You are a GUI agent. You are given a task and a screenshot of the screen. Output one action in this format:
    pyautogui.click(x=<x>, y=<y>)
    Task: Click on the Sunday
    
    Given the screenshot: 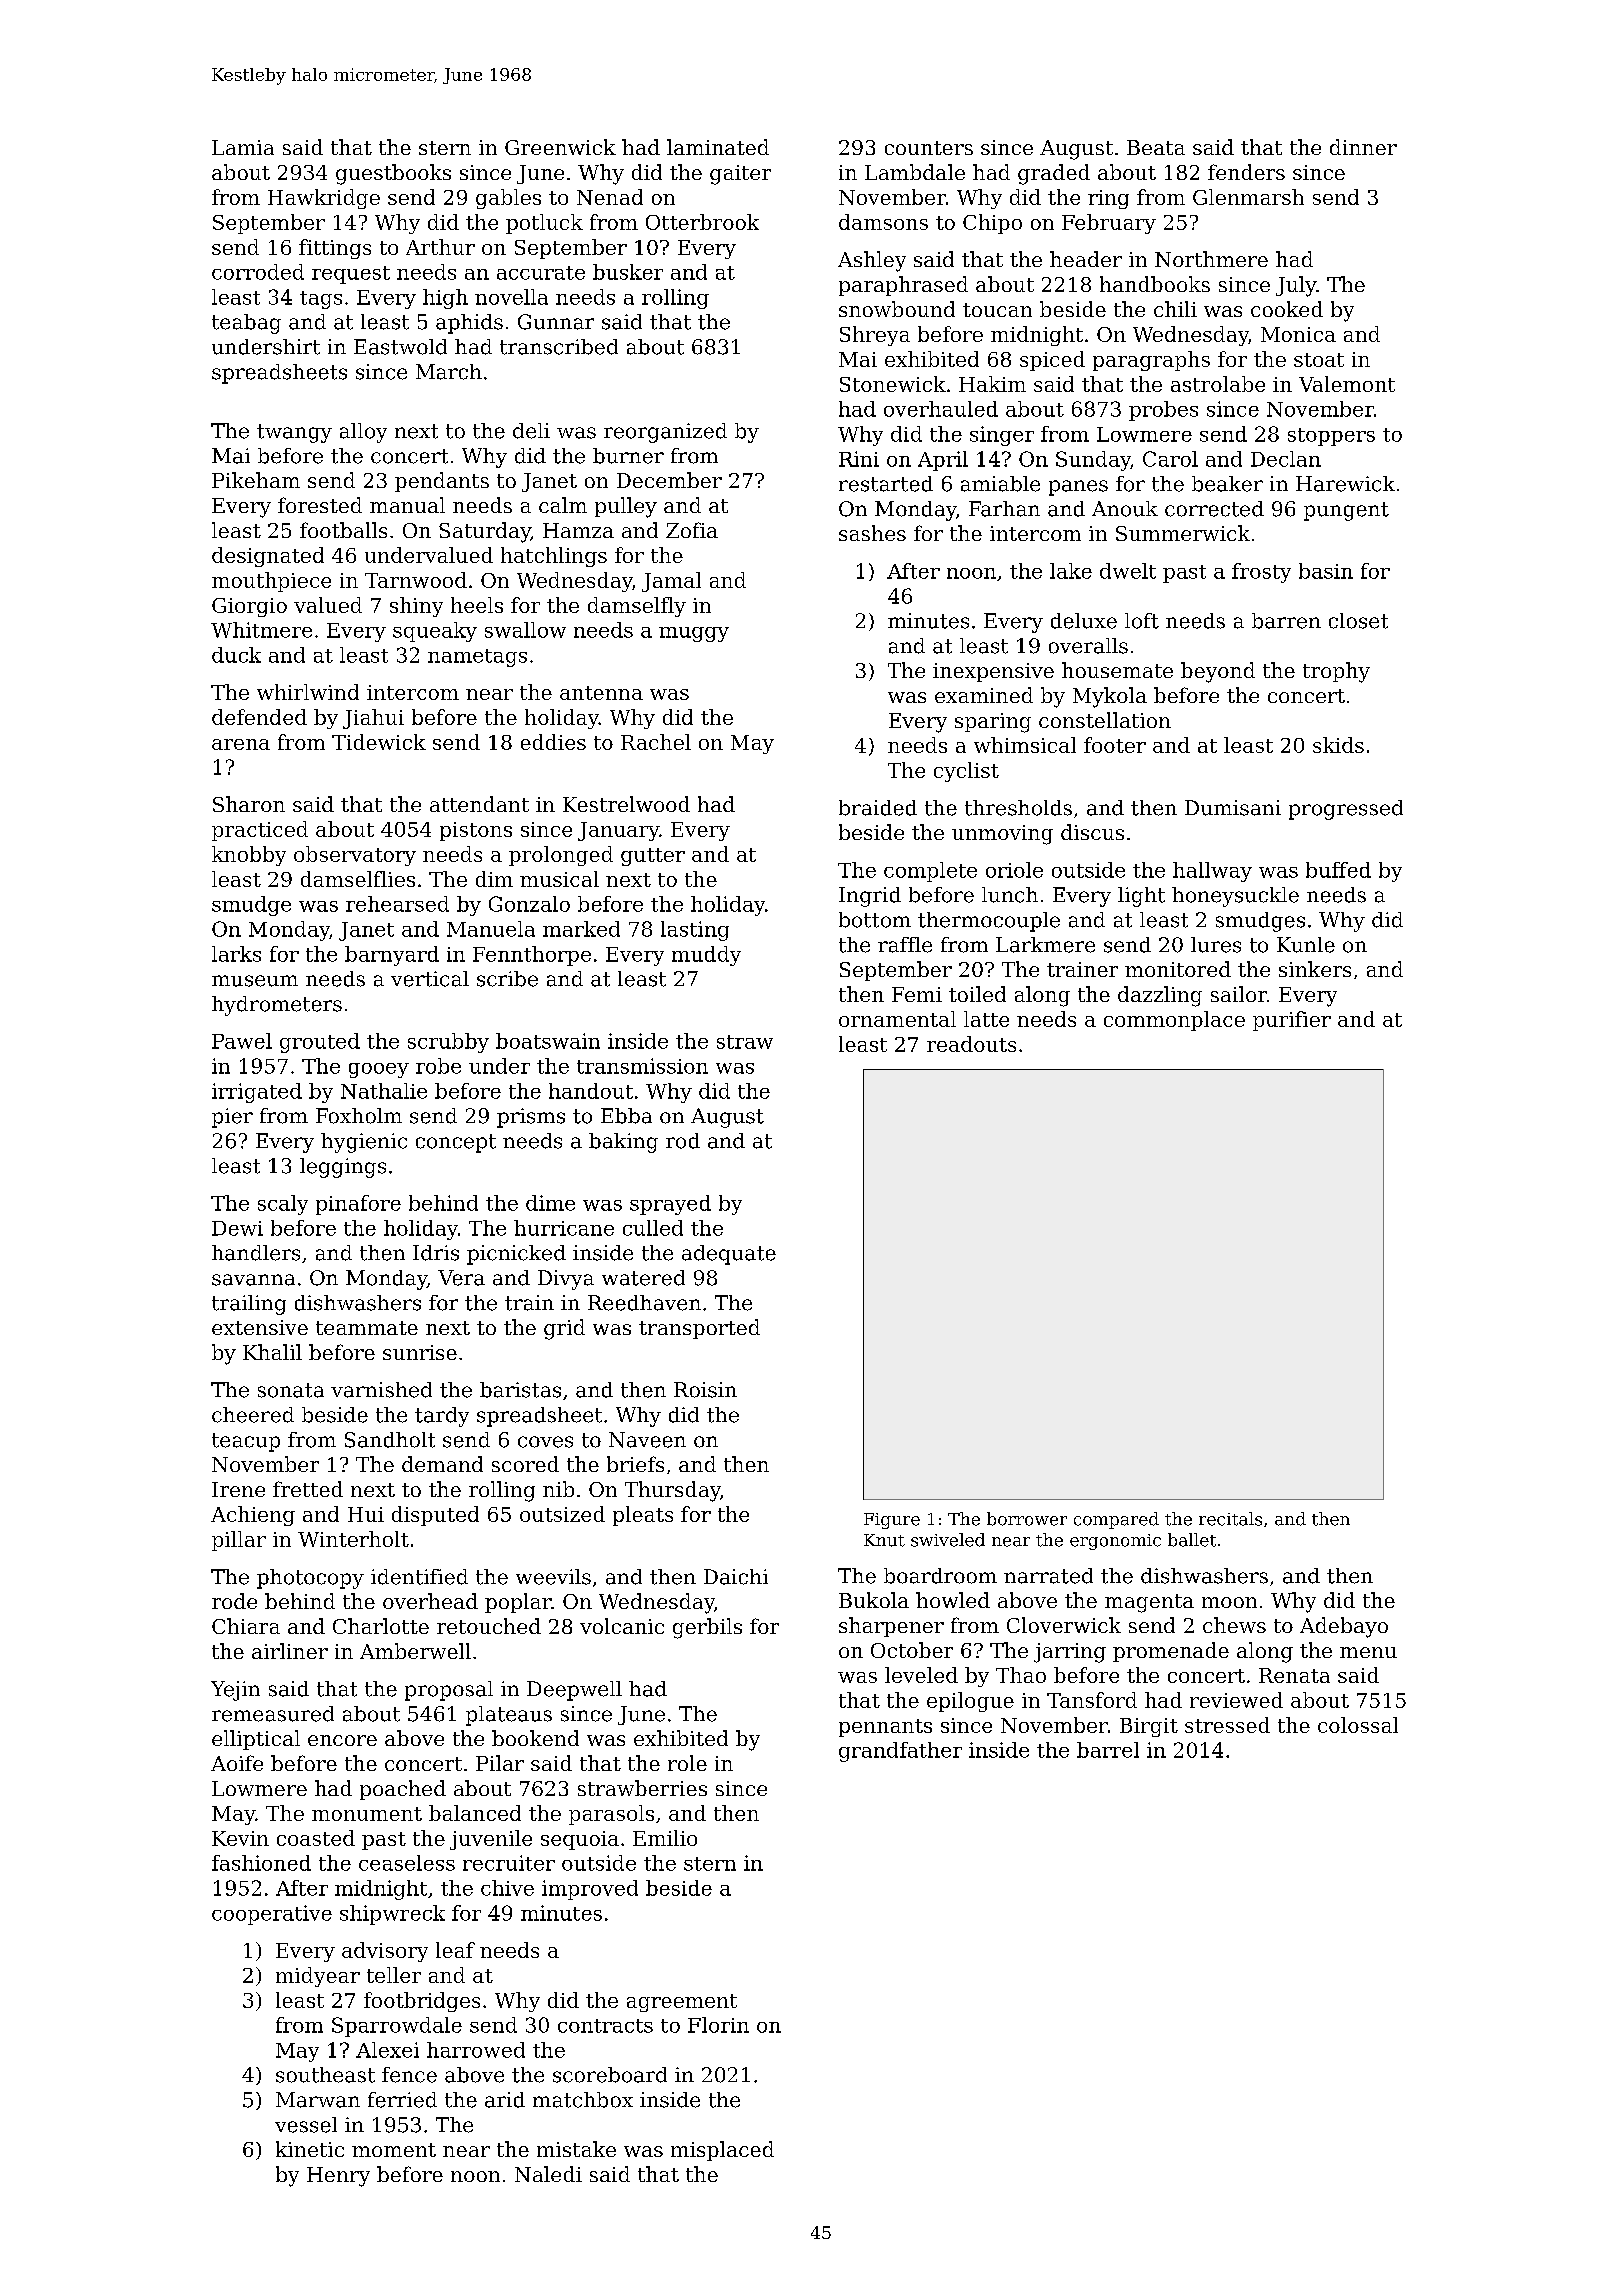 What is the action you would take?
    pyautogui.click(x=1093, y=461)
